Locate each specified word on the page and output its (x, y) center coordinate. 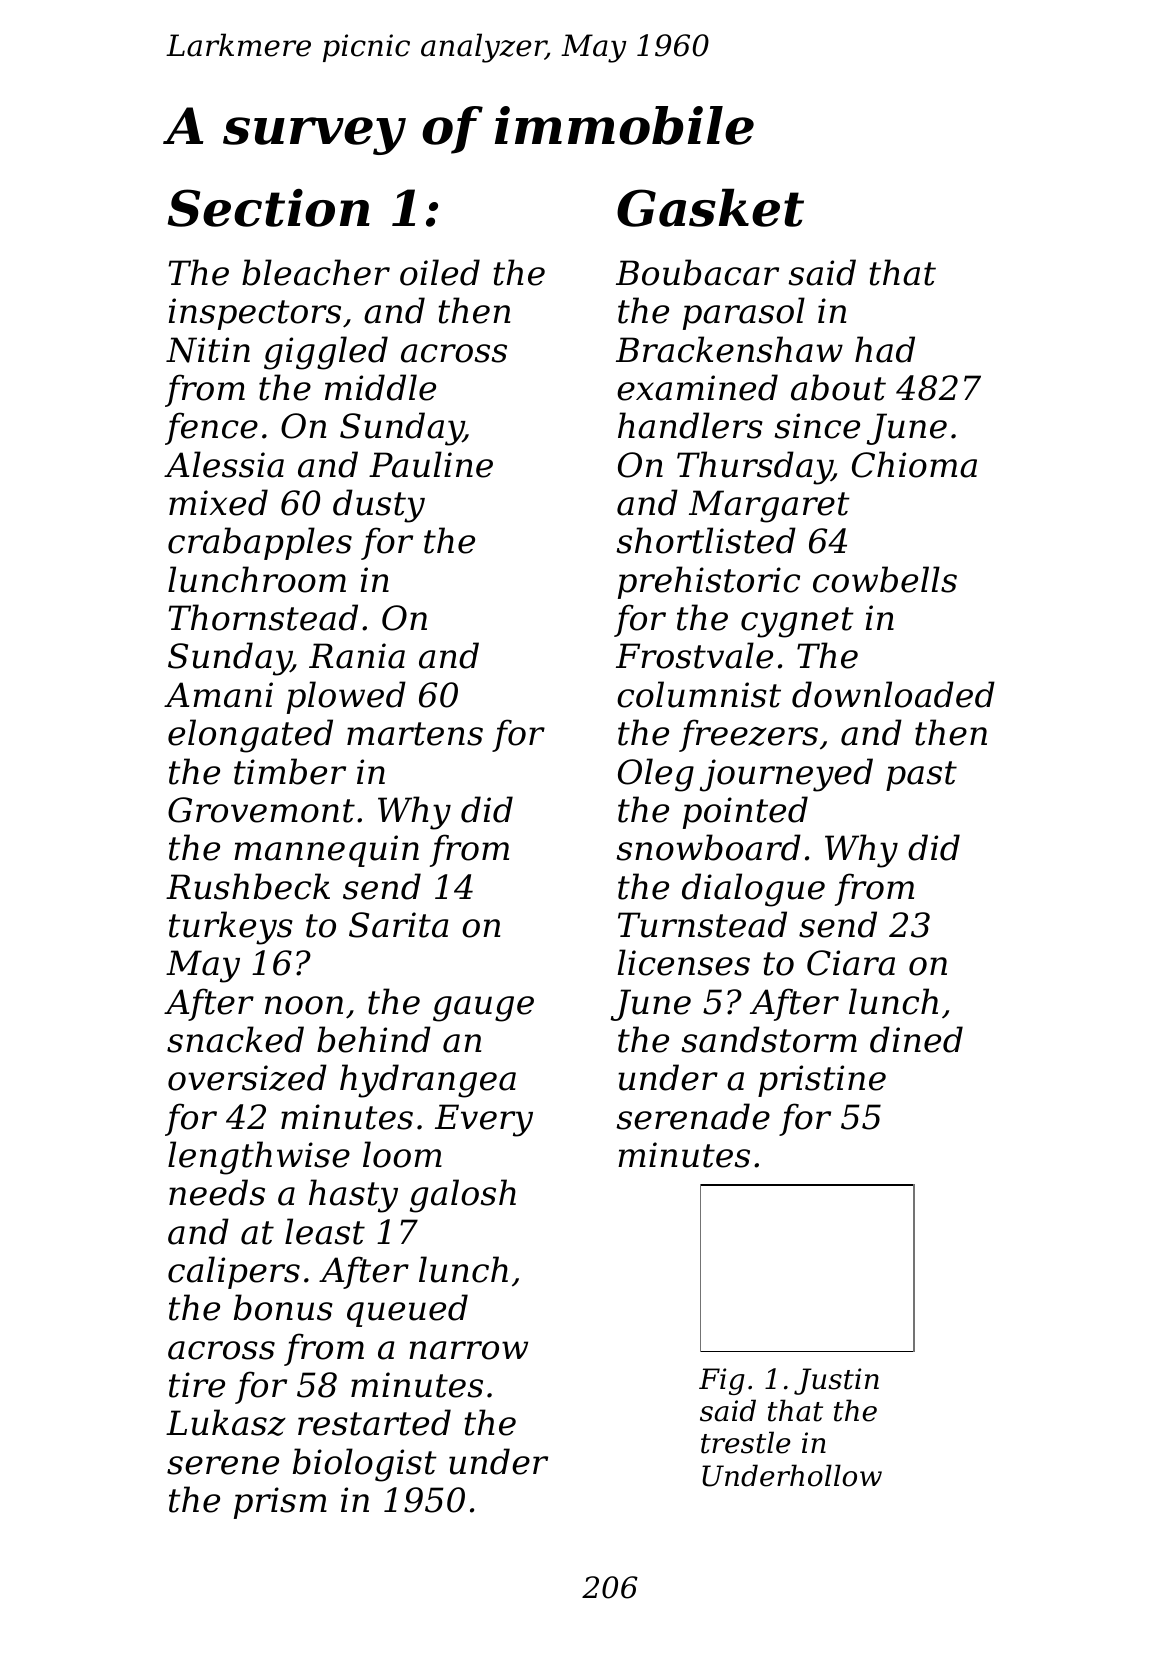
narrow (468, 1350)
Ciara (851, 963)
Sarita (398, 925)
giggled (326, 353)
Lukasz (226, 1422)
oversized (247, 1077)
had (885, 349)
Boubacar (697, 272)
